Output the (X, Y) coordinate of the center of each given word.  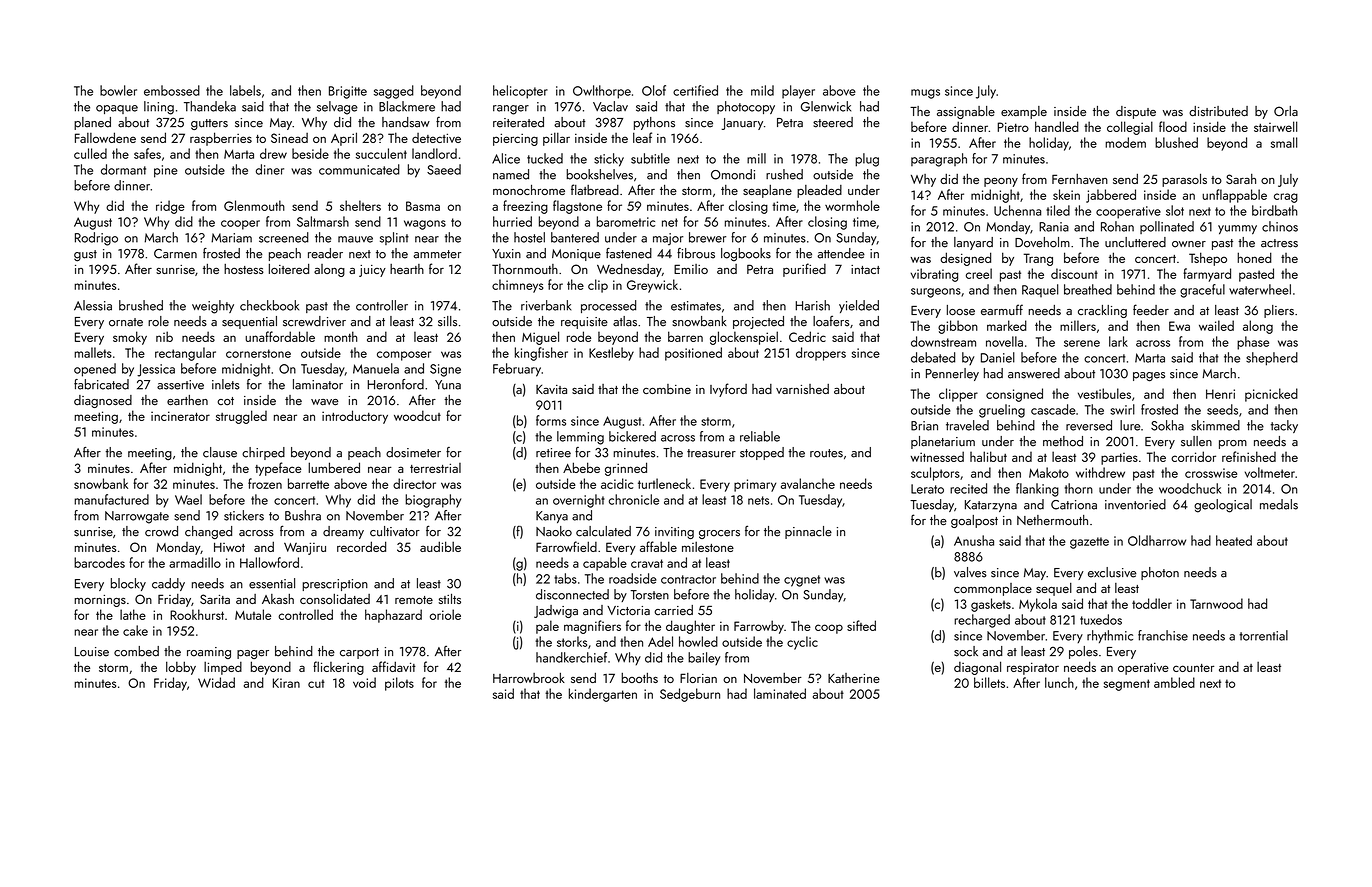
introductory (355, 417)
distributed (1218, 111)
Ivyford (728, 390)
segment (1126, 685)
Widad (216, 682)
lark (1118, 341)
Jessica (156, 370)
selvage (337, 108)
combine (667, 389)
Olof (654, 90)
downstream (943, 341)
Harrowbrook (529, 678)
